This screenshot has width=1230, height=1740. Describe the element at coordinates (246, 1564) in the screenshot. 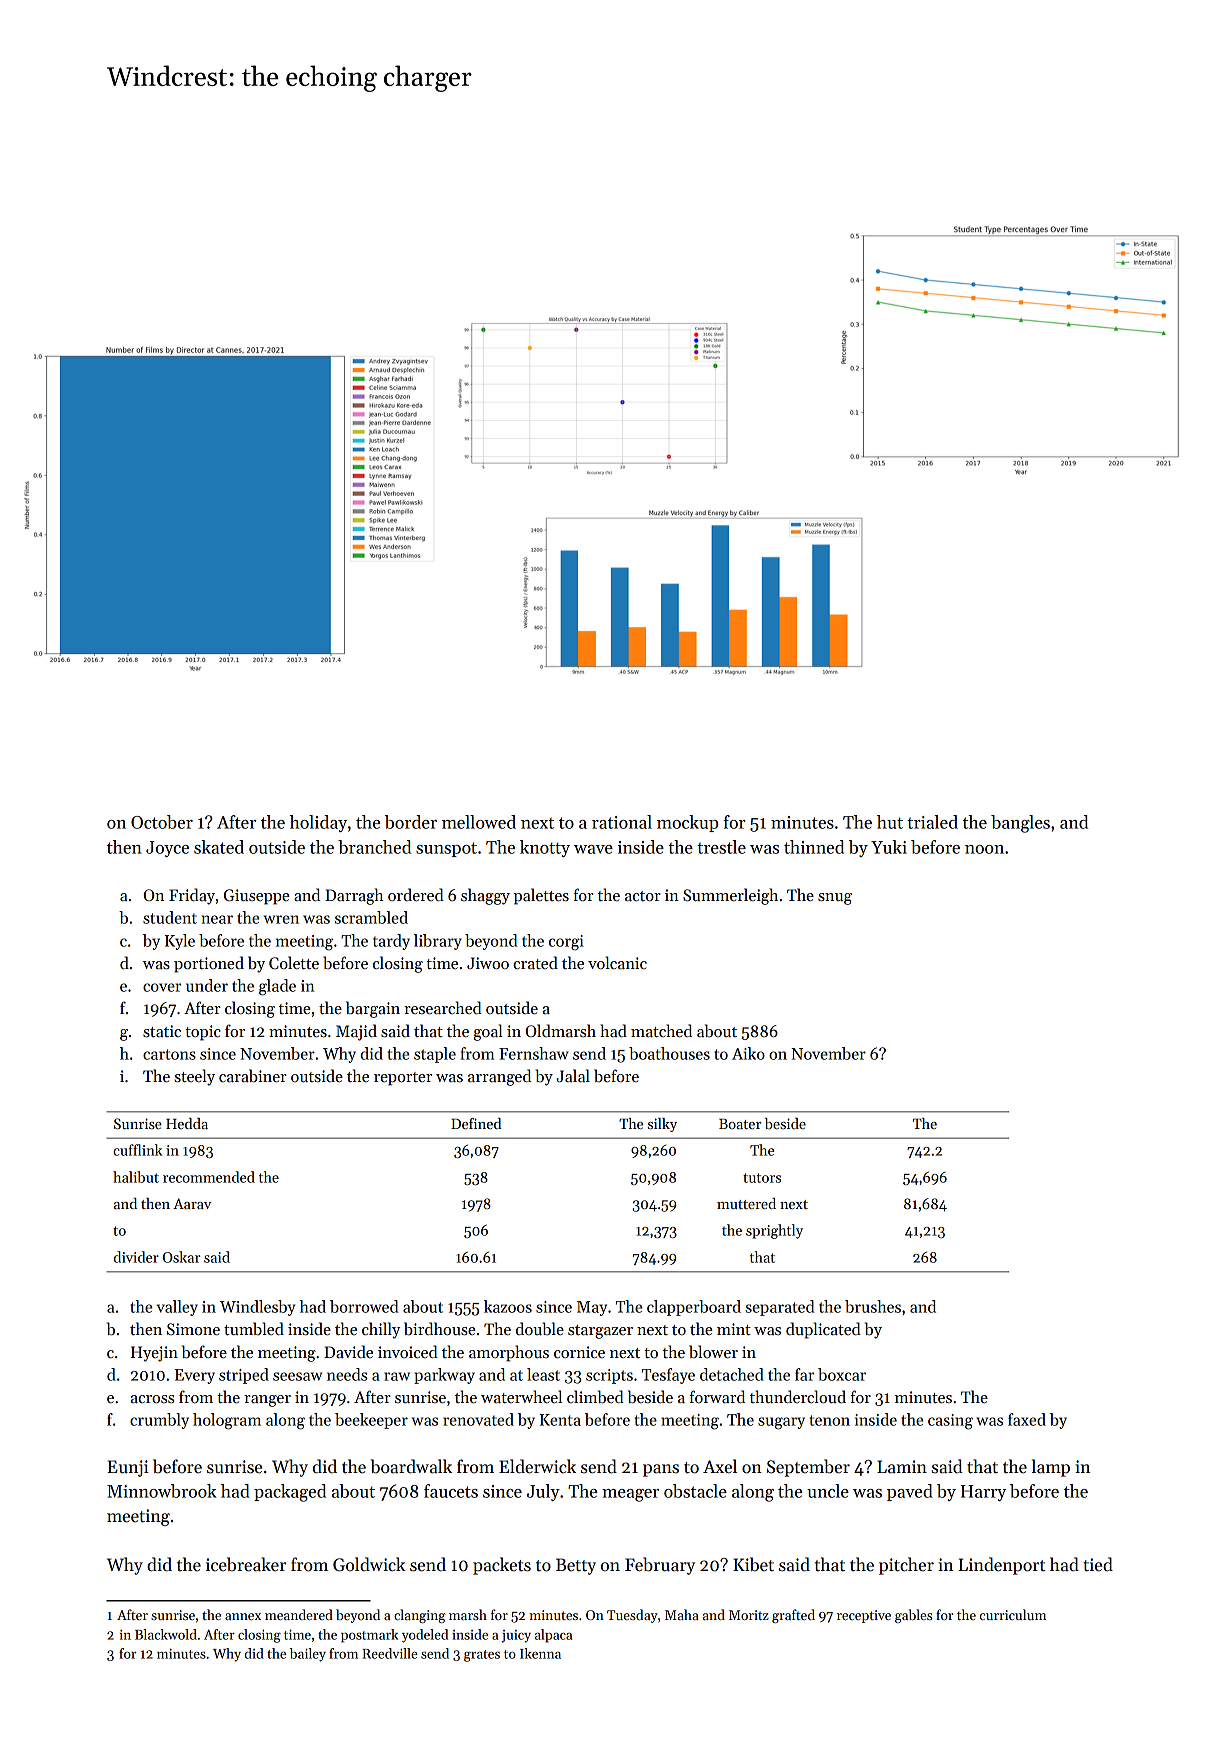

I see `icebreaker` at that location.
